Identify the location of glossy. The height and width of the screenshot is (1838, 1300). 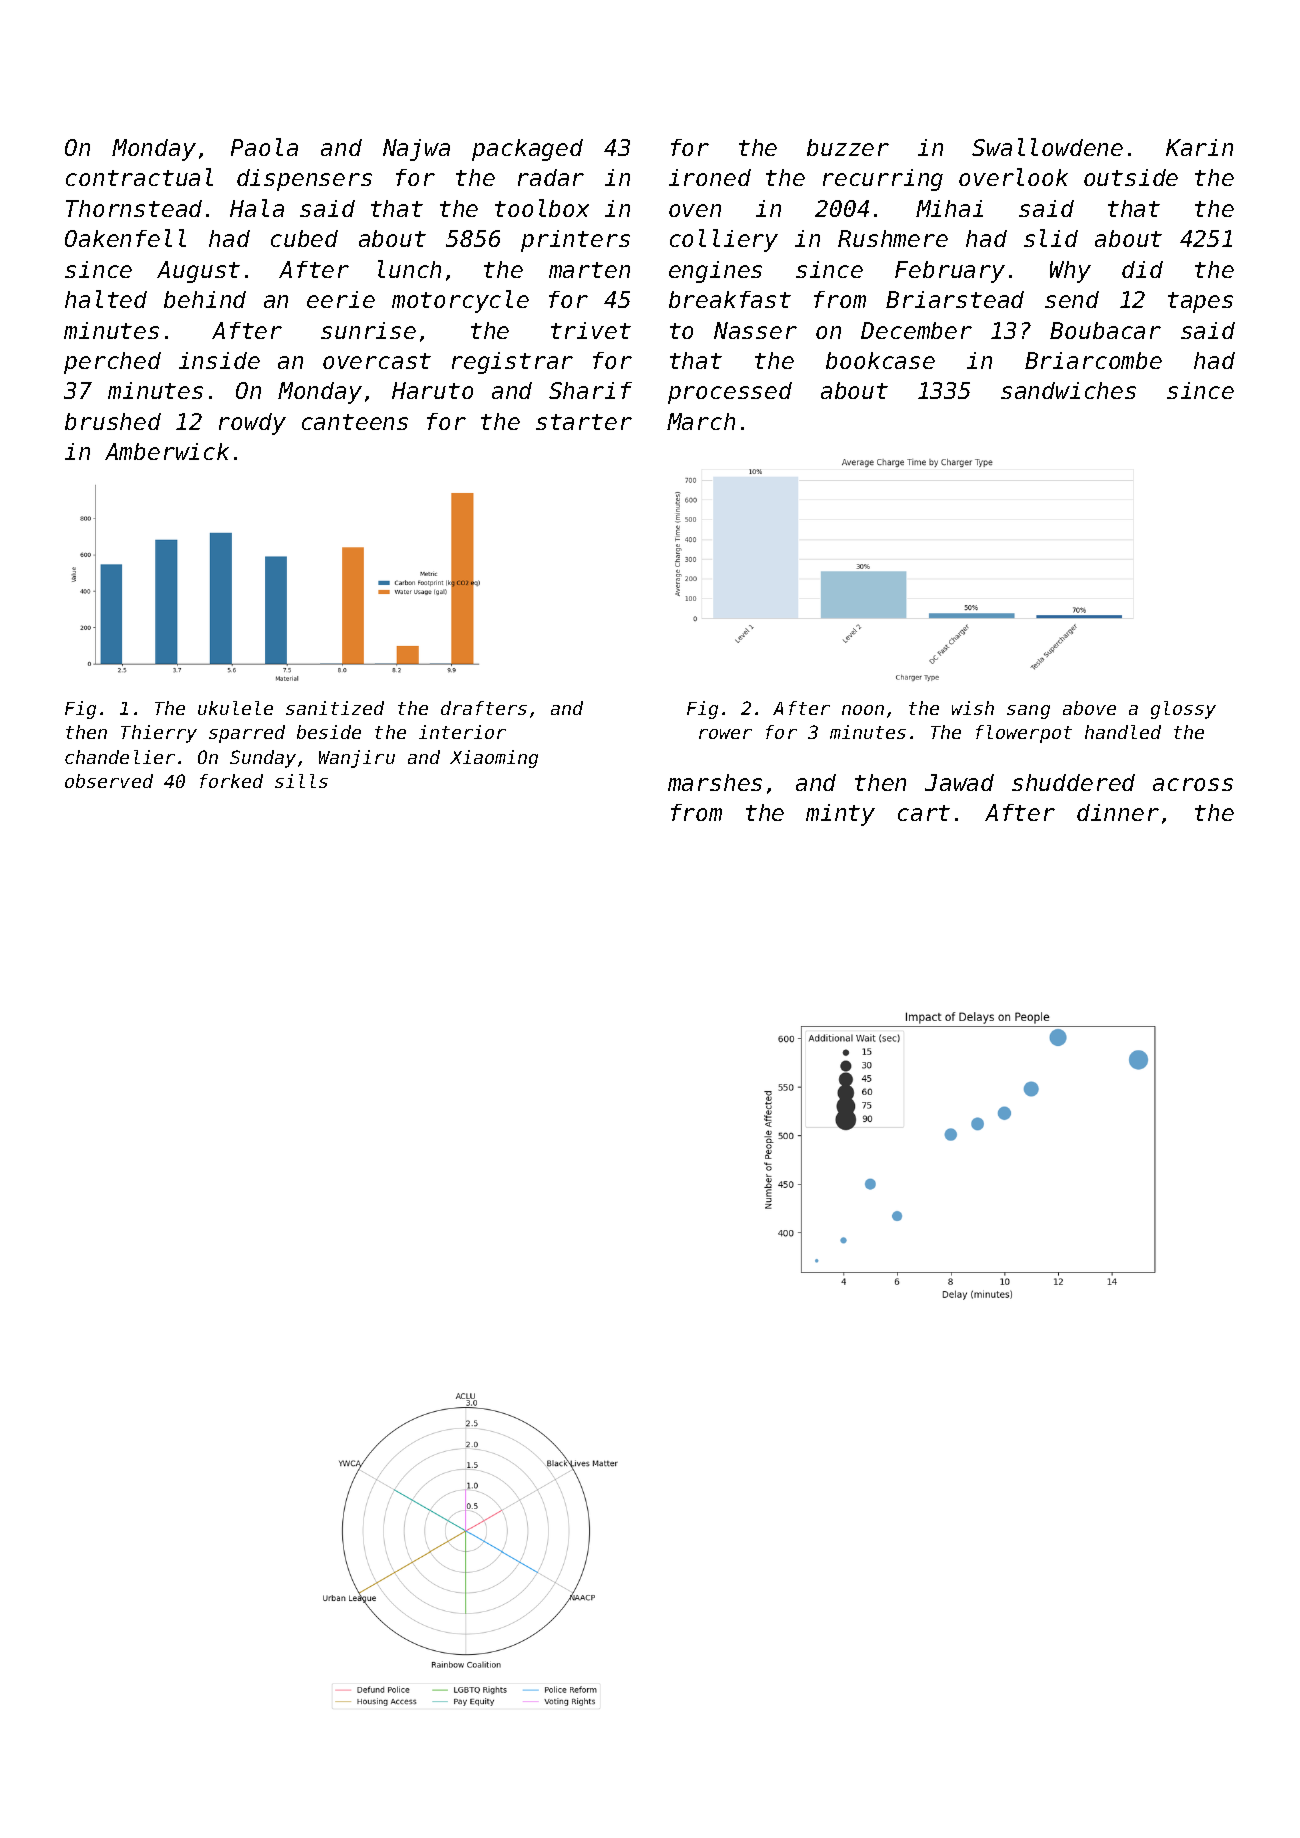
(1183, 710).
